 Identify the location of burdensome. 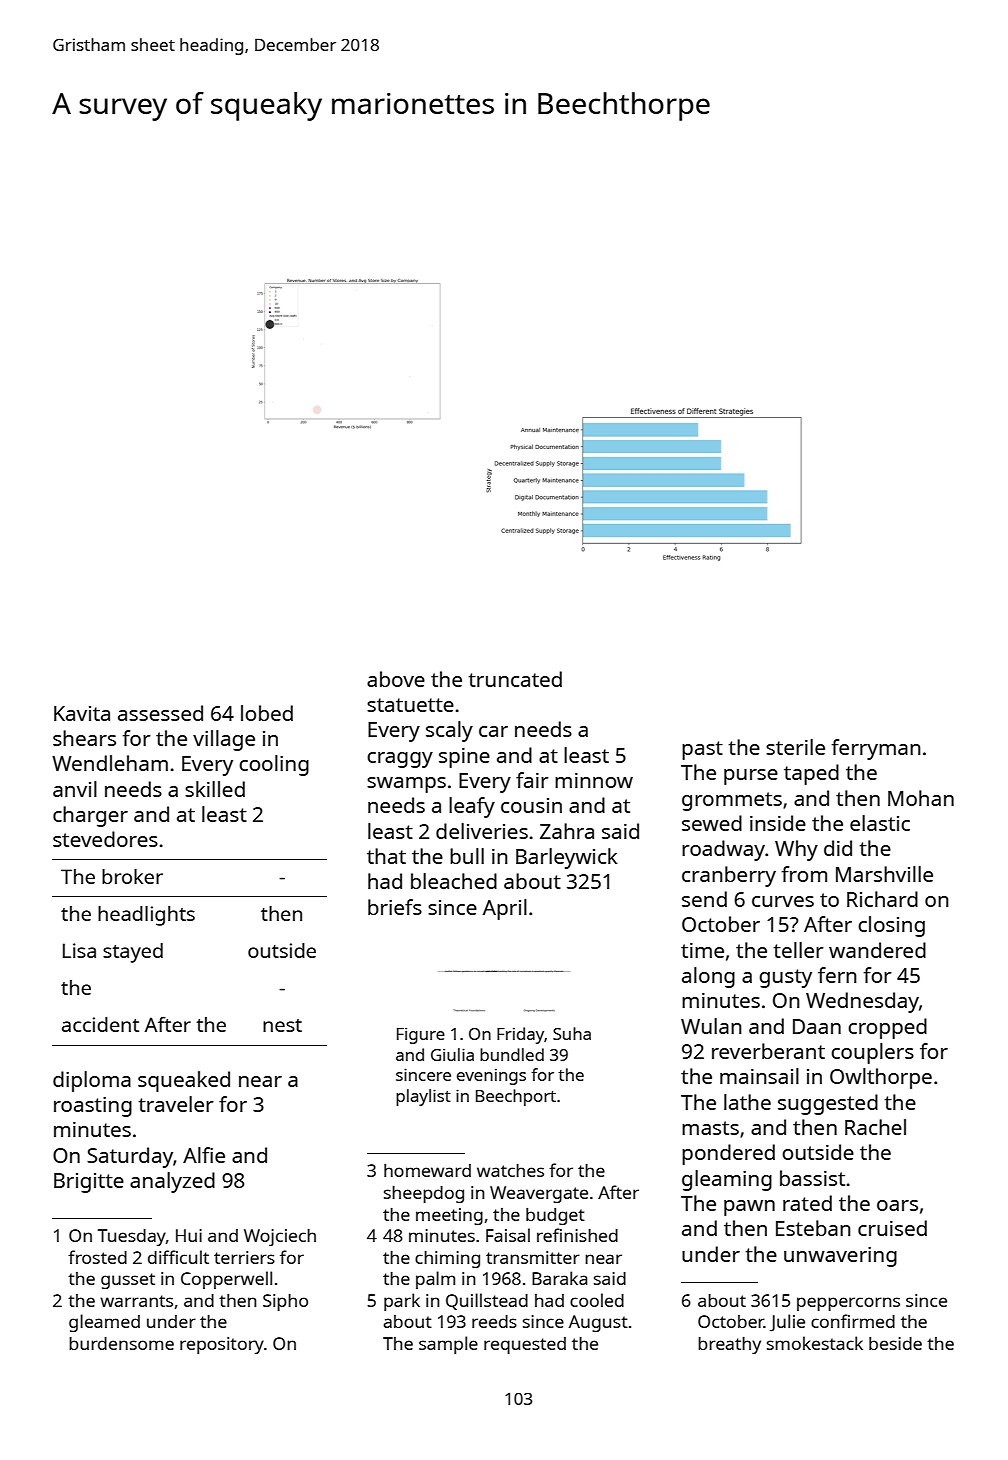
(121, 1343).
